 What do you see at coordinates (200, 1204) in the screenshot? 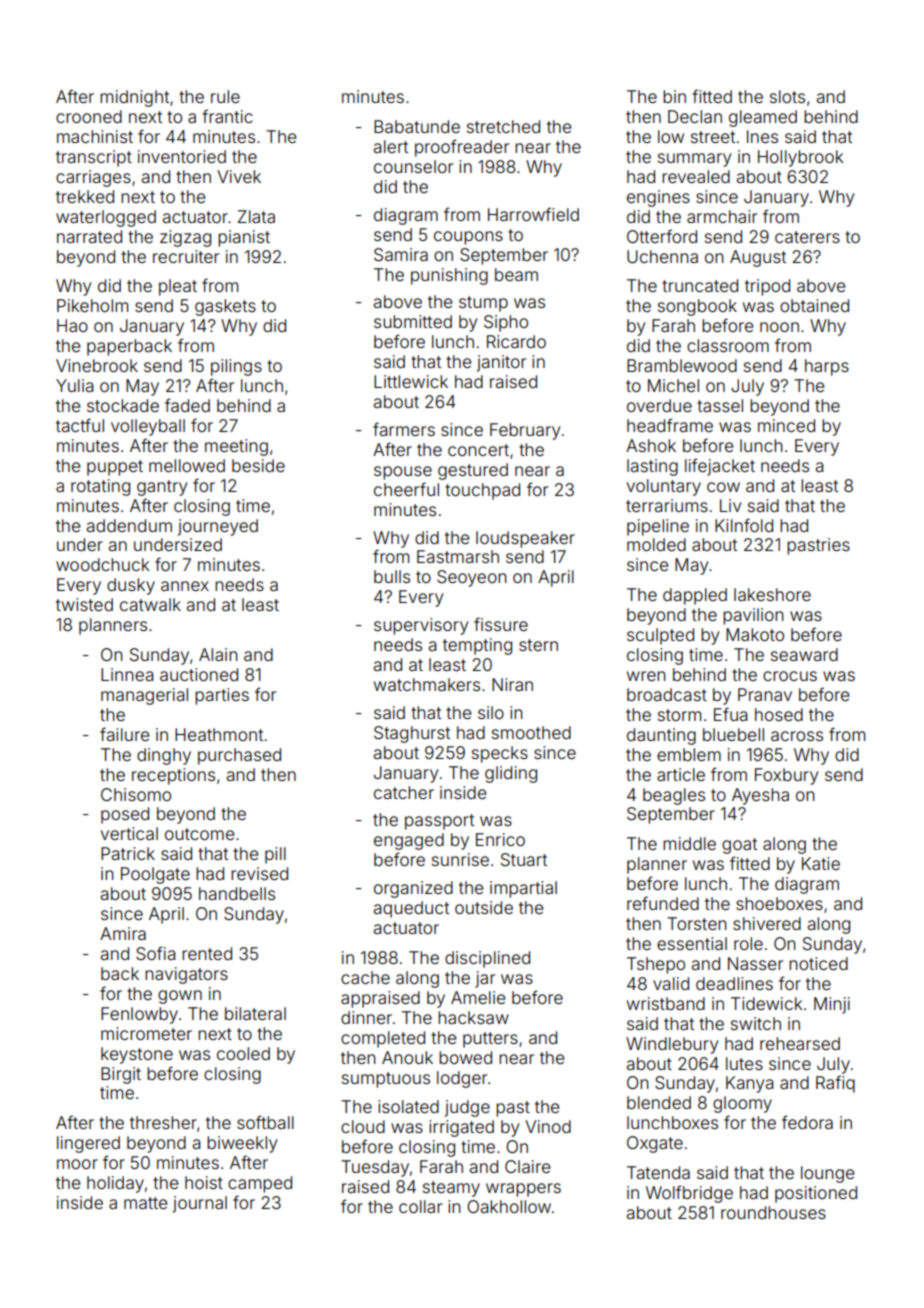
I see `journal` at bounding box center [200, 1204].
